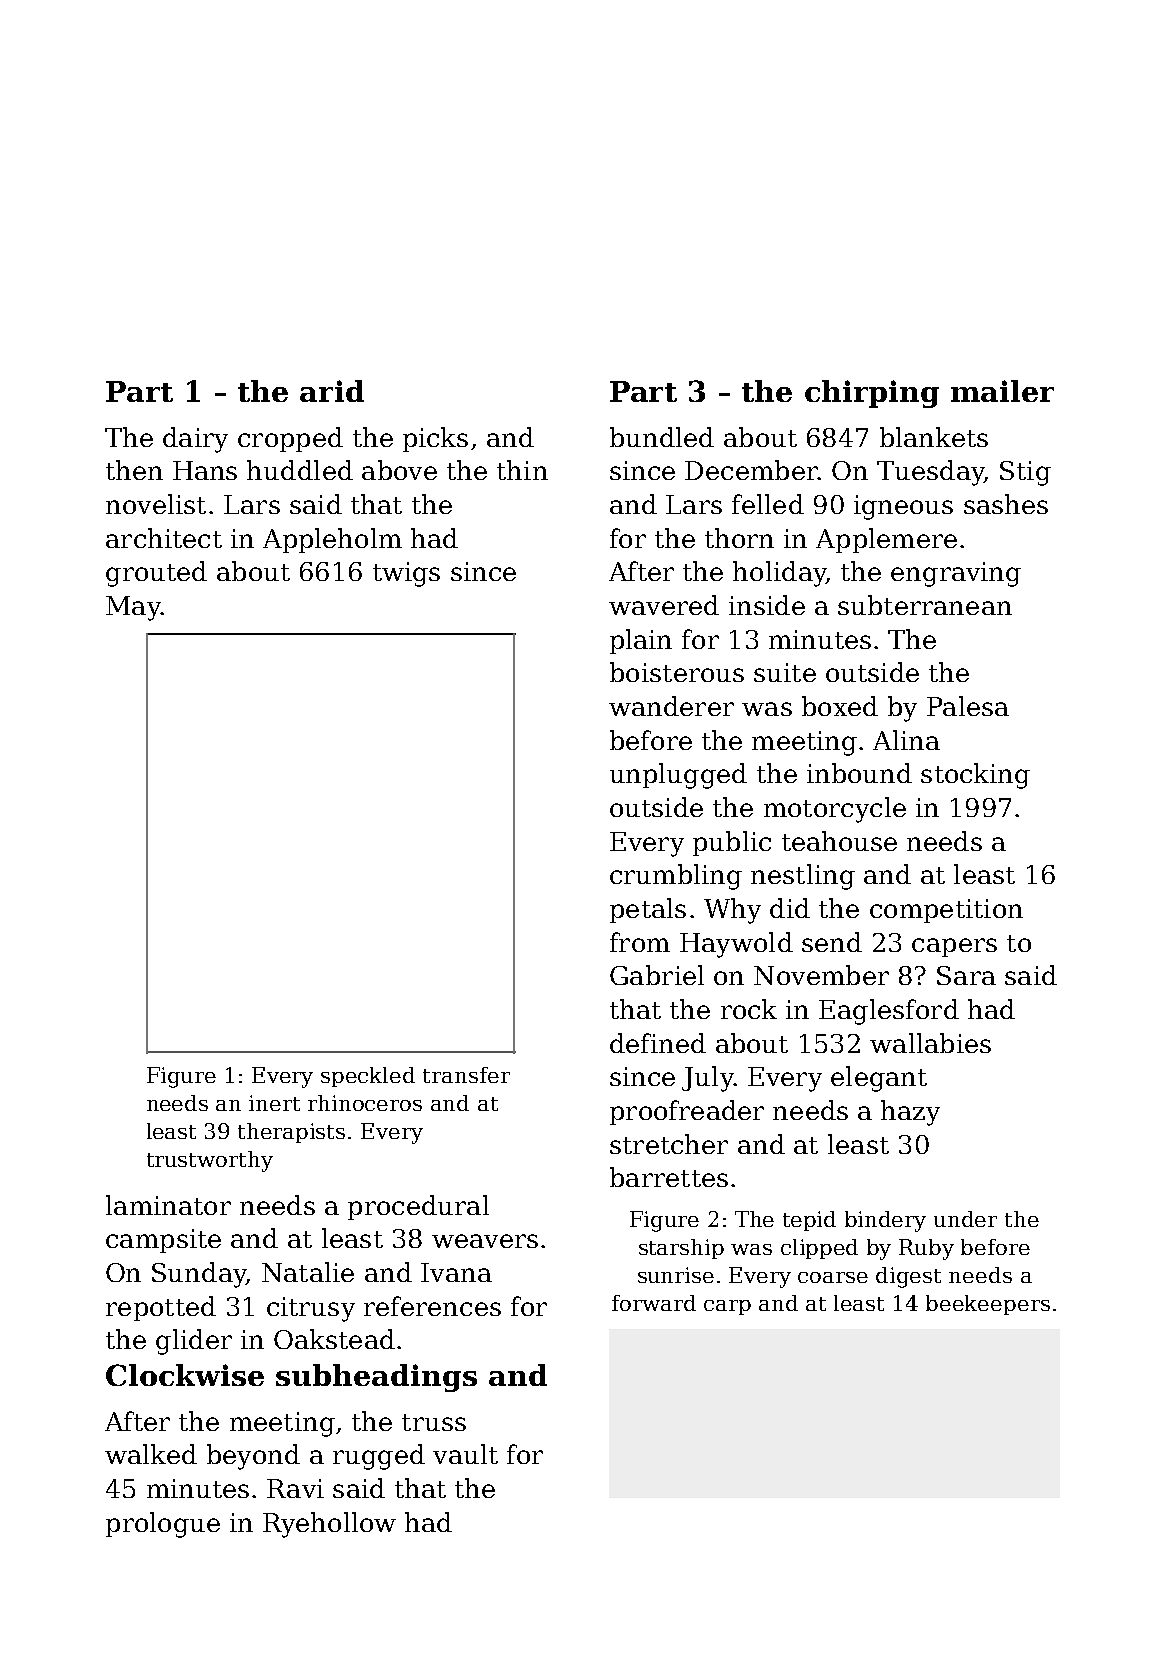  Describe the element at coordinates (930, 1043) in the screenshot. I see `wallabies` at that location.
